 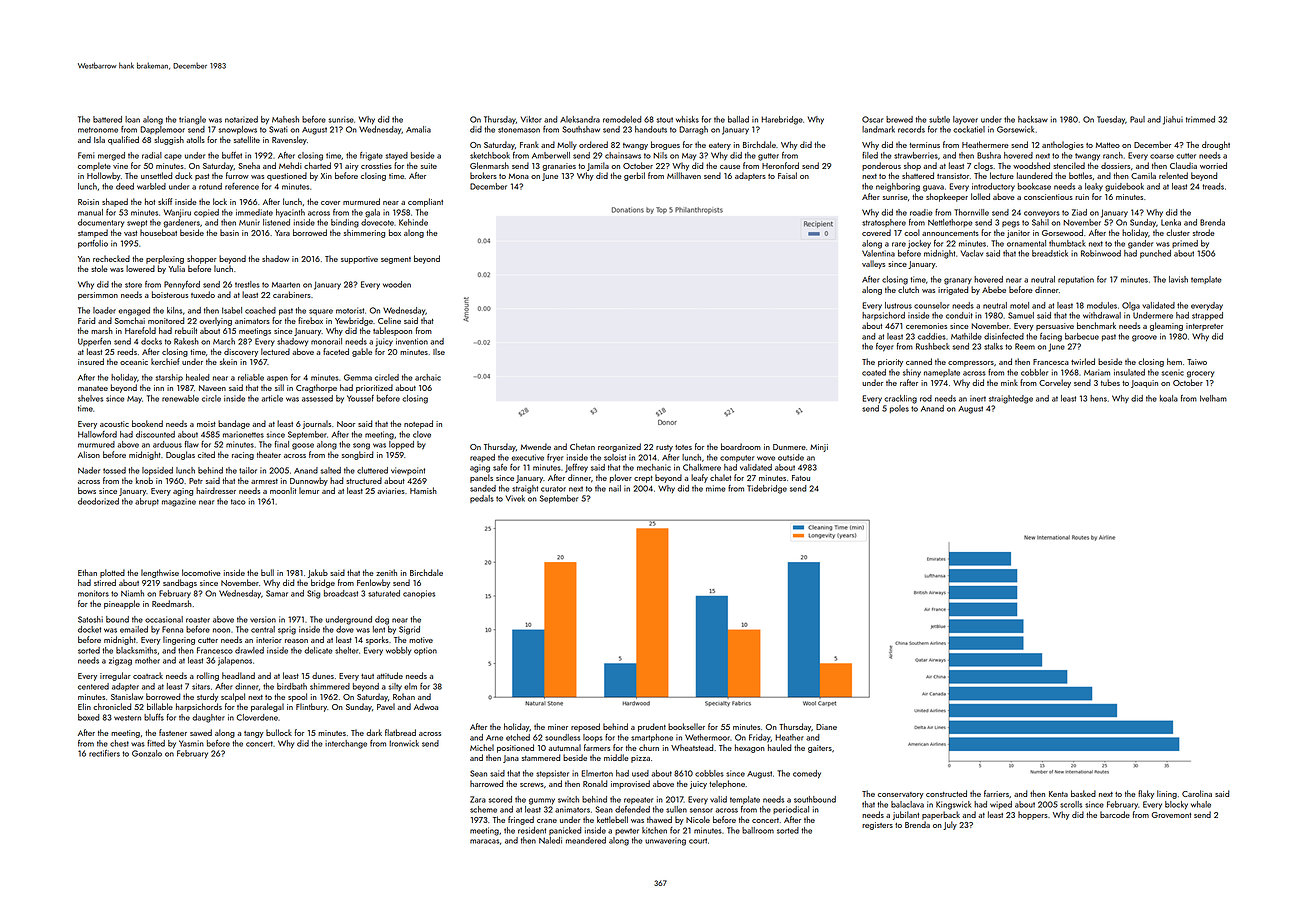 I want to click on structured, so click(x=364, y=480).
